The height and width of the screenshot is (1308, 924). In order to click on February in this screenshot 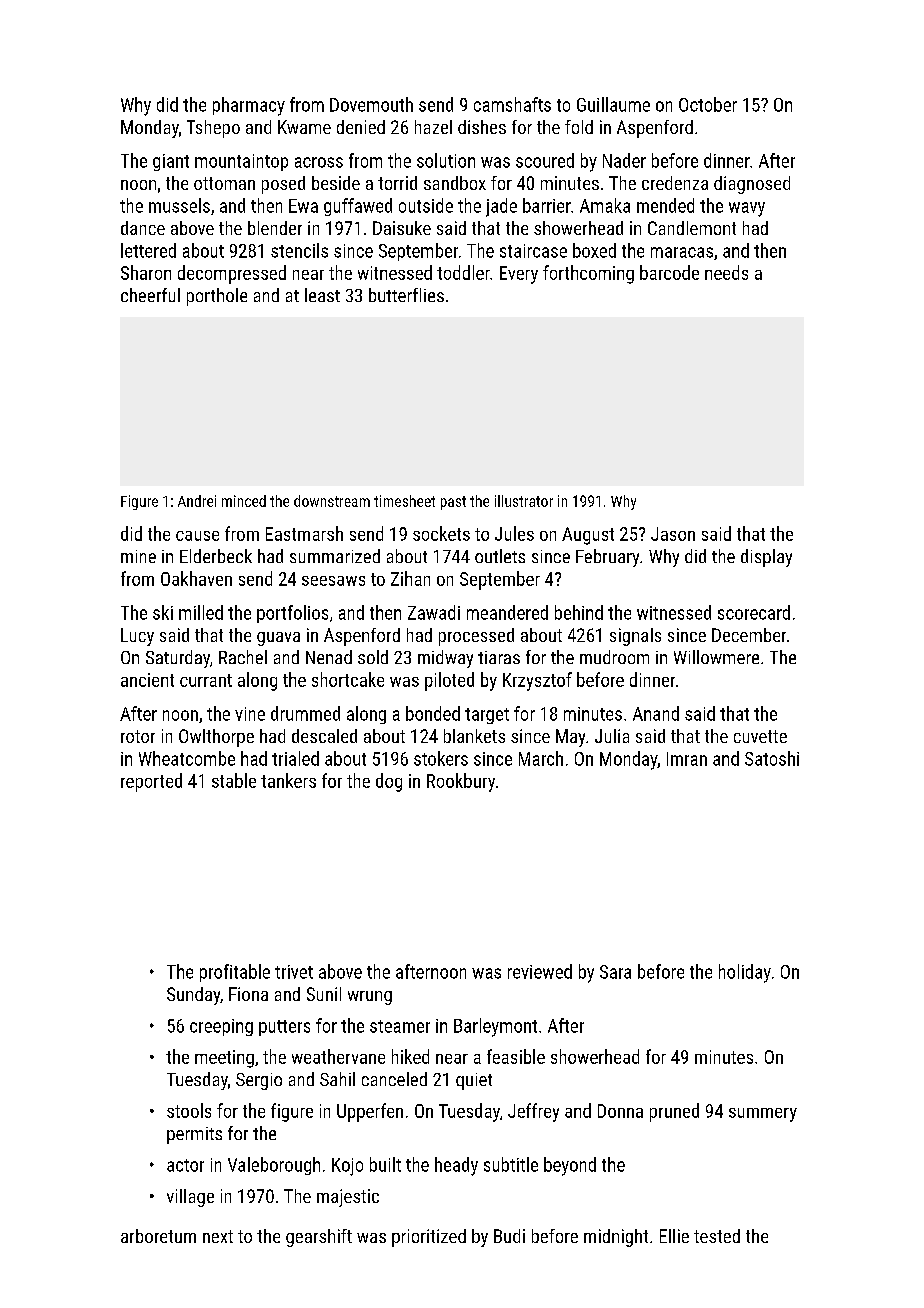, I will do `click(607, 558)`.
